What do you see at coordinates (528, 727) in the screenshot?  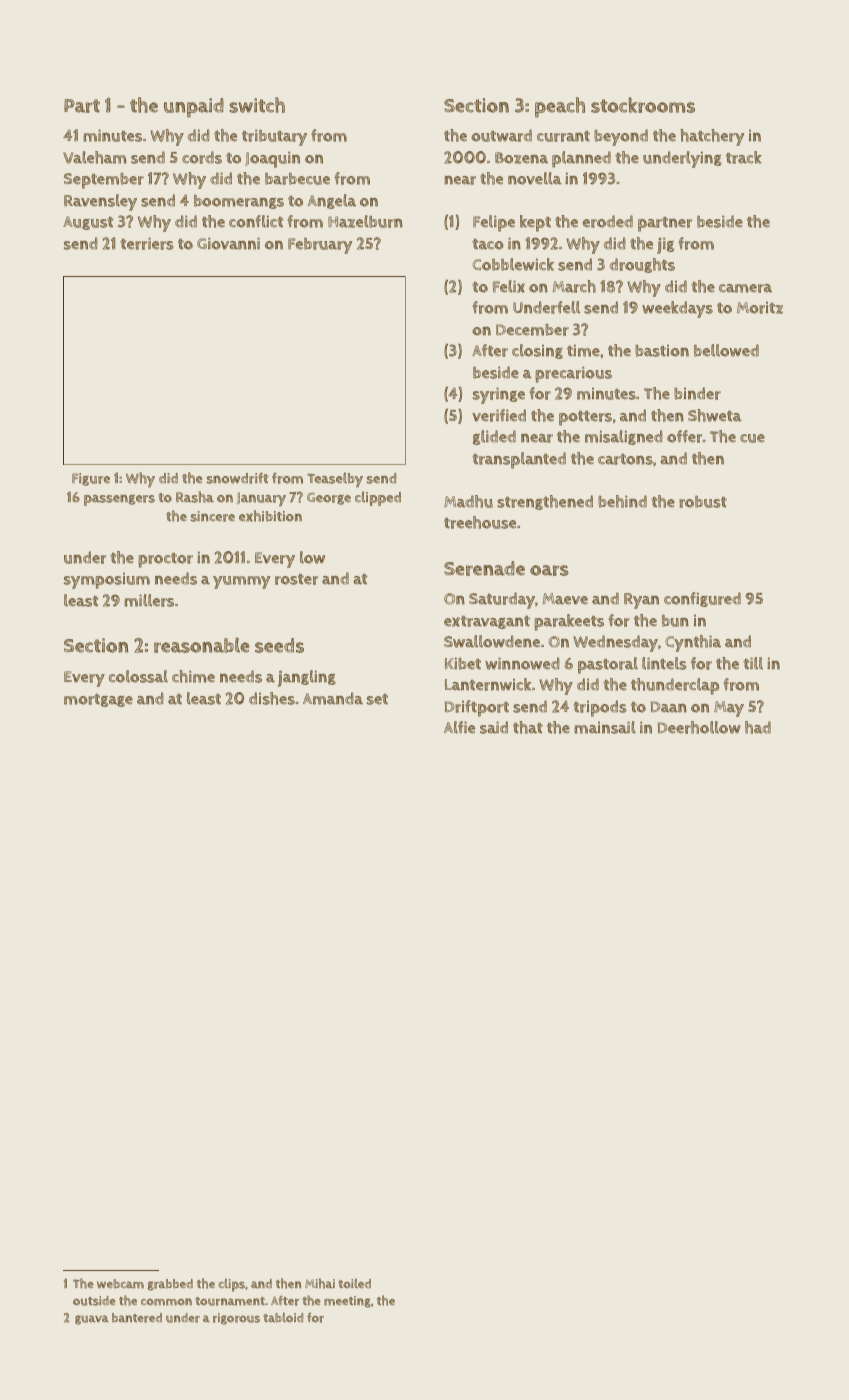 I see `that` at bounding box center [528, 727].
